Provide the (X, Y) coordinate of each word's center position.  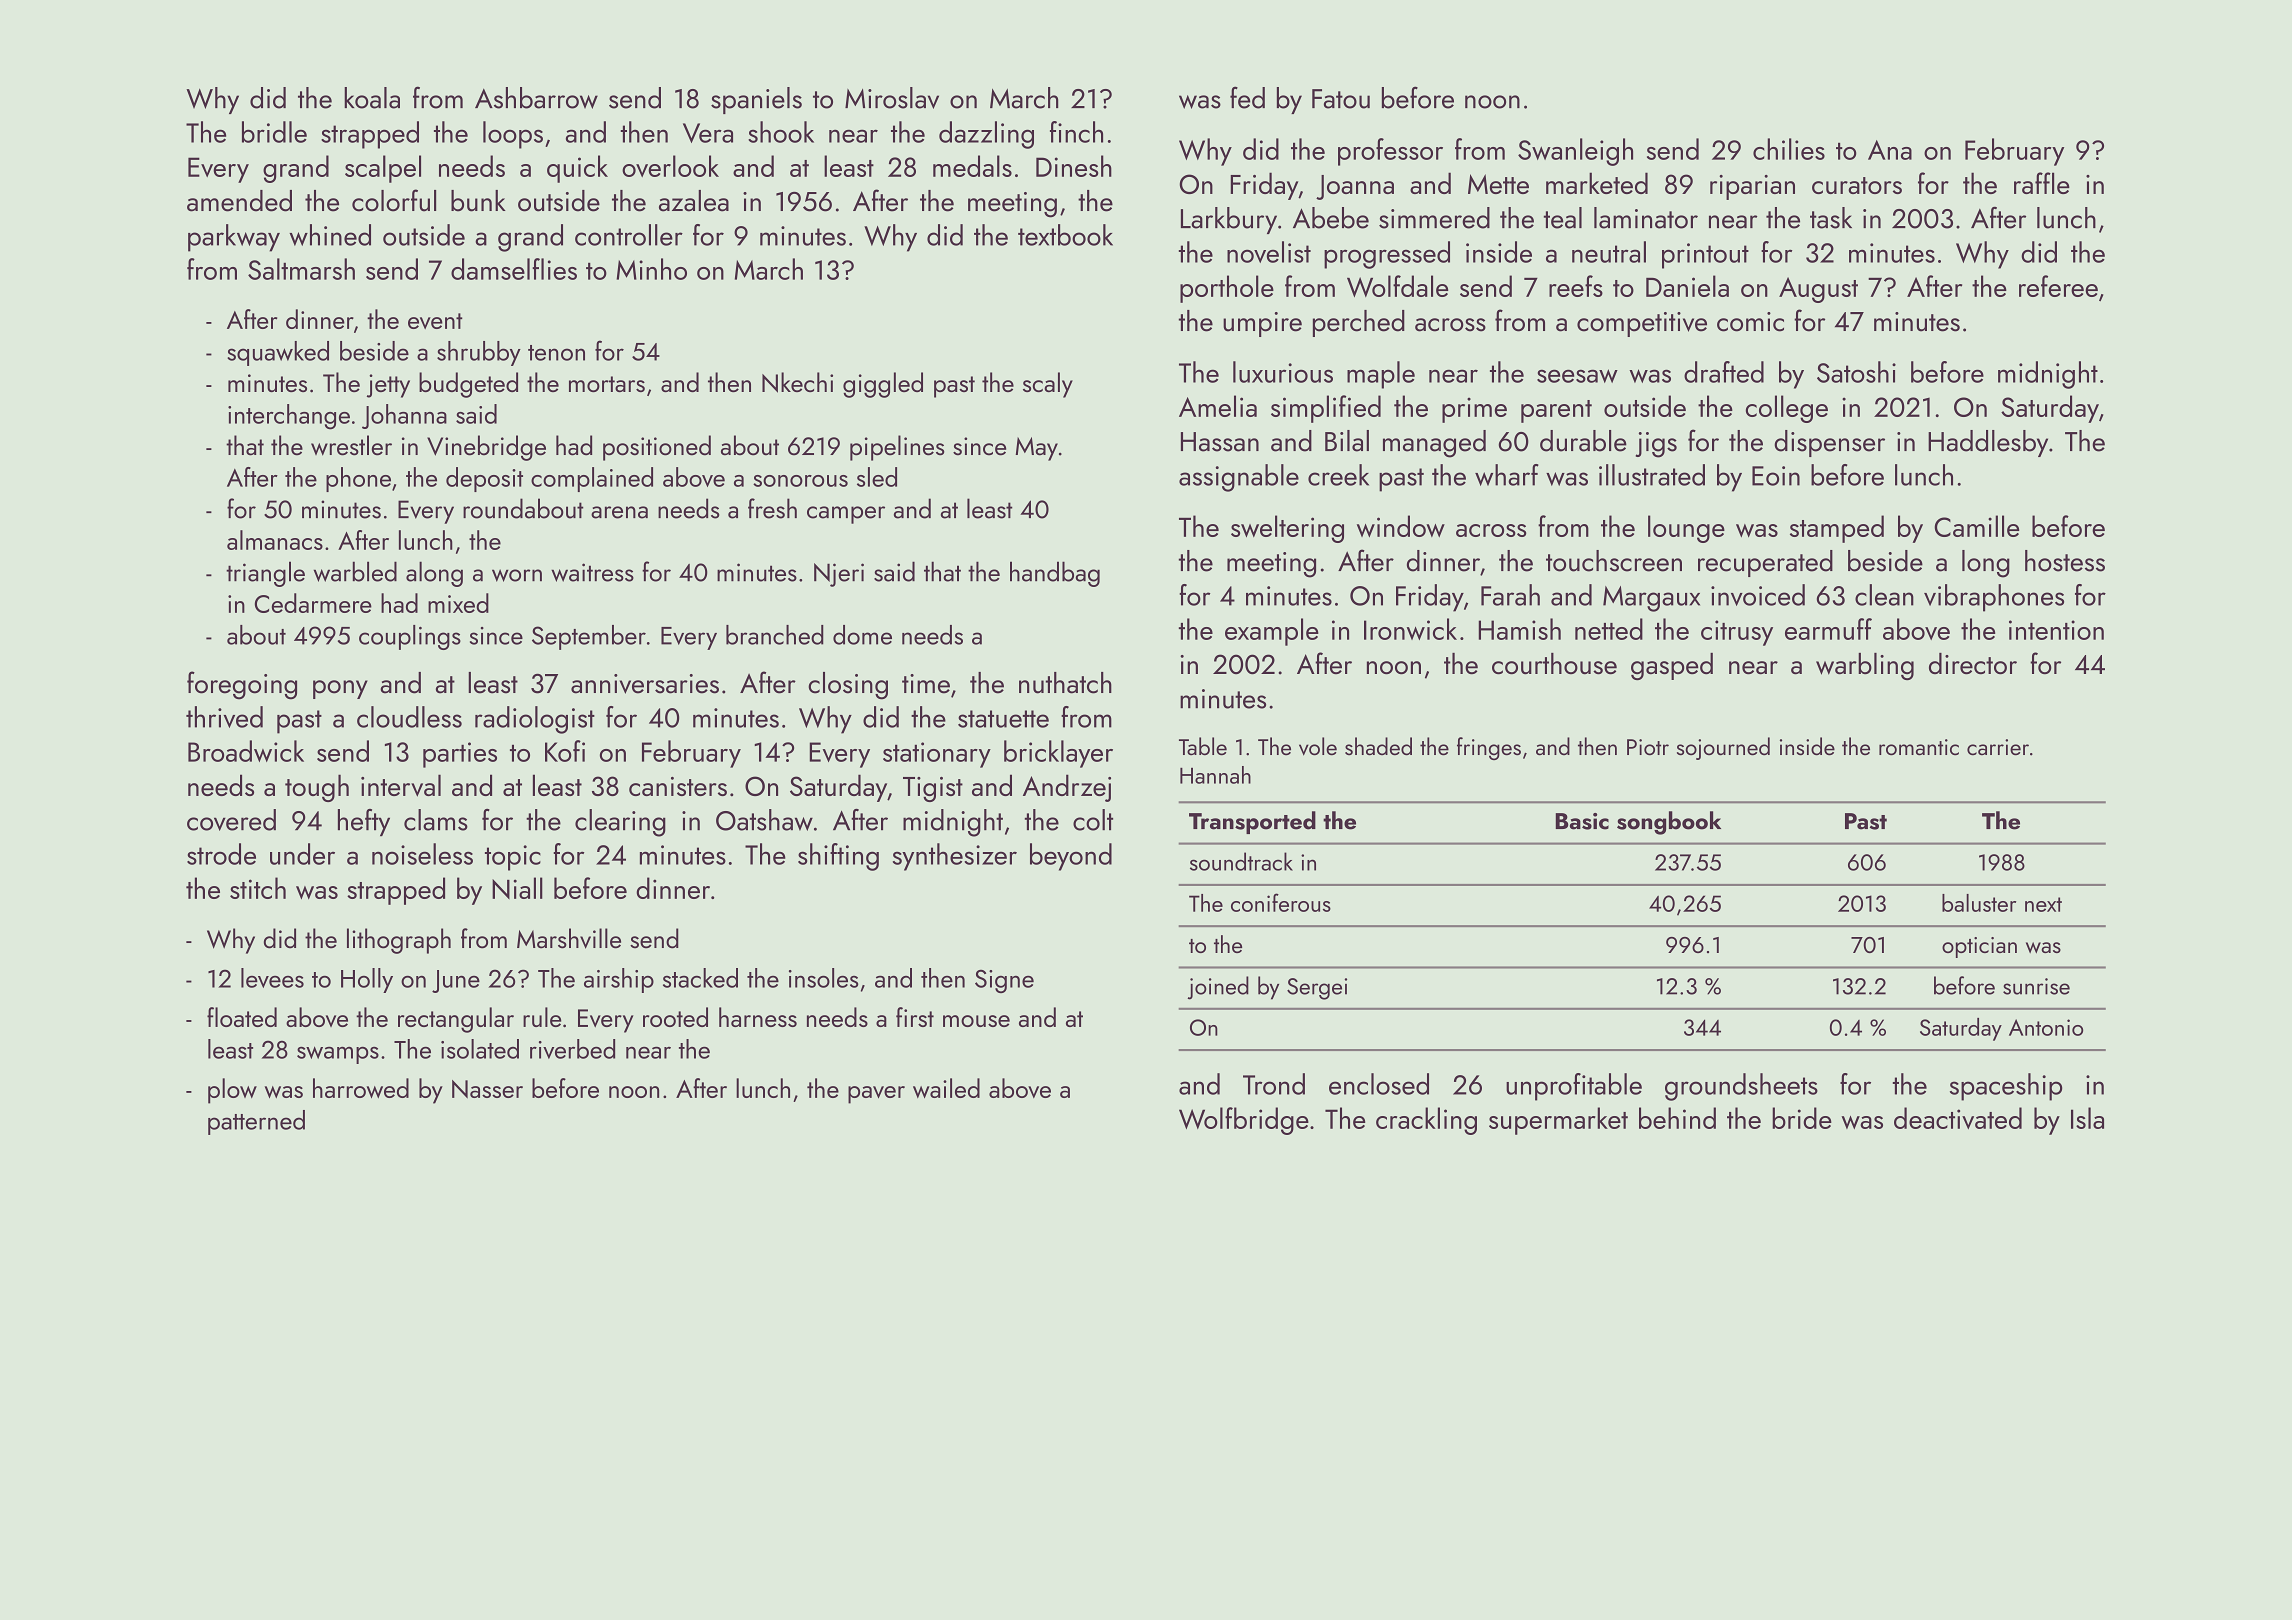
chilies (1789, 149)
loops (513, 135)
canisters (678, 786)
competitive (1642, 324)
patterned (256, 1122)
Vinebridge (486, 448)
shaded (1378, 746)
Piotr (1648, 747)
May (1037, 449)
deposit (484, 479)
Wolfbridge (1244, 1121)
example (1272, 632)
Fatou (1341, 99)
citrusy (1737, 633)
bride (1802, 1118)
